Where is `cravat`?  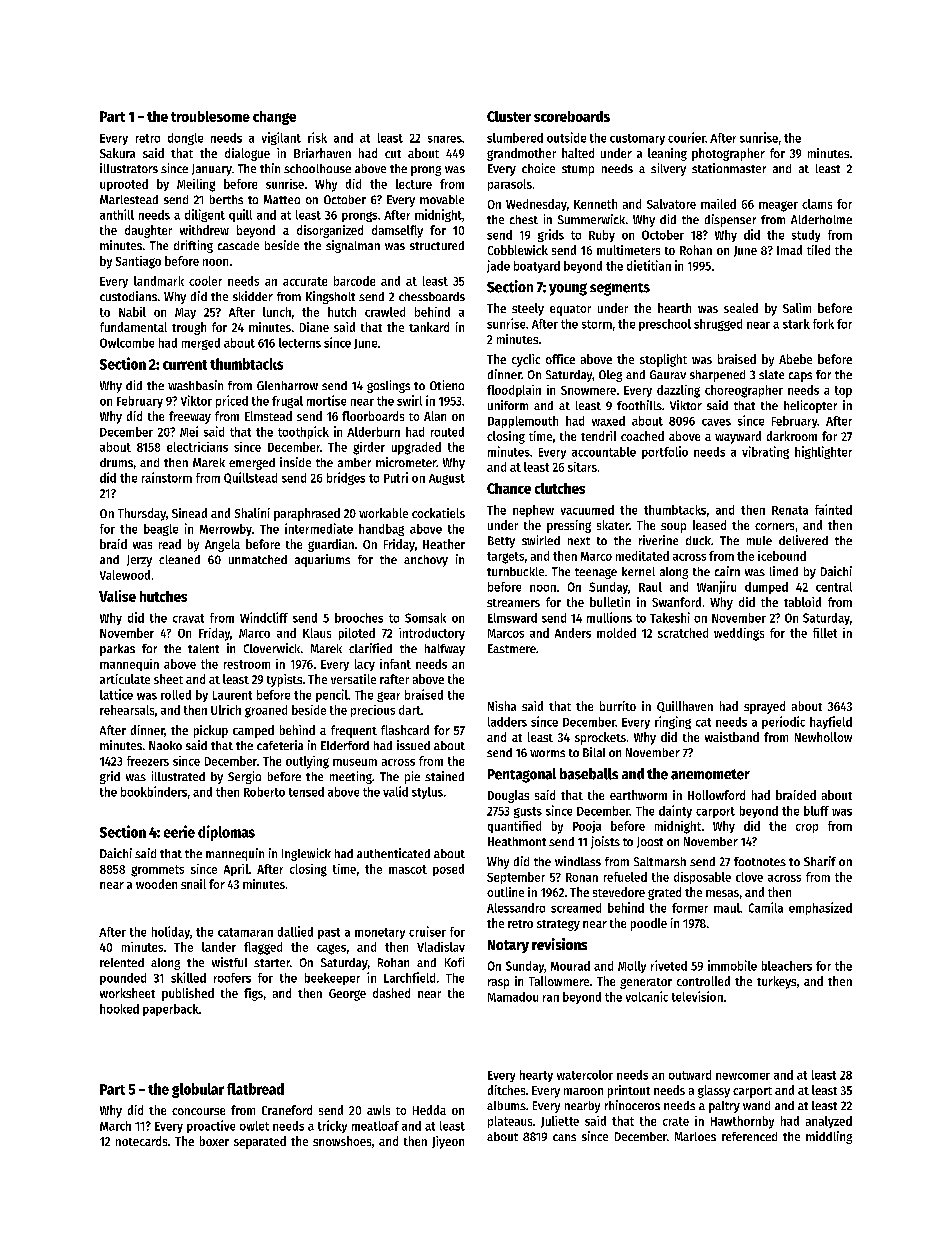 cravat is located at coordinates (188, 618).
